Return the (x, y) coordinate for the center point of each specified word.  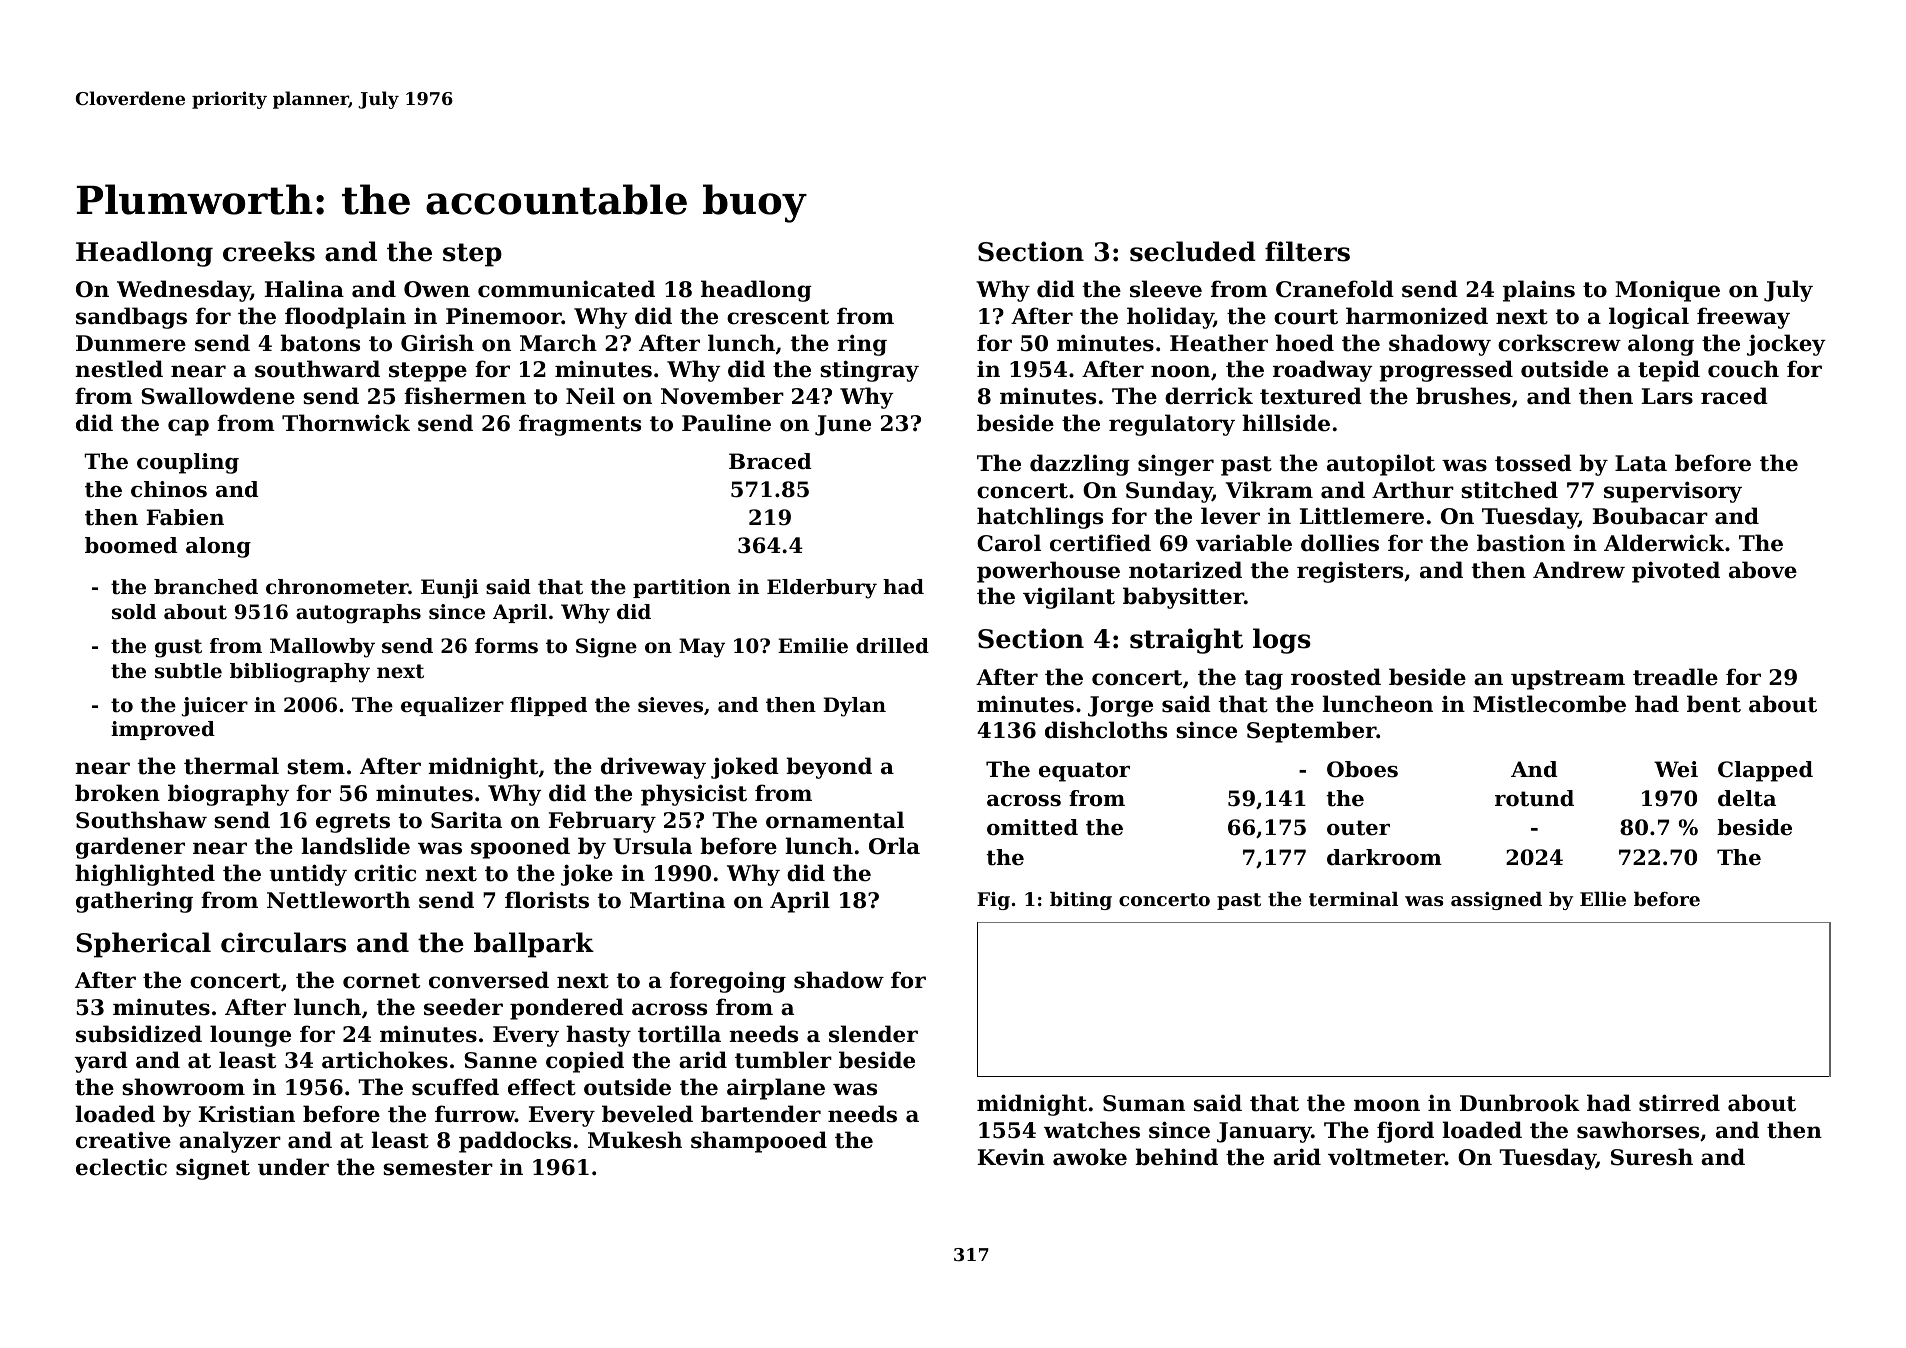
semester (438, 1168)
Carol (1009, 543)
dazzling (1080, 465)
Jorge (1120, 706)
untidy (308, 875)
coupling (188, 463)
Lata (1641, 463)
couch (1743, 369)
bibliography (300, 673)
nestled (119, 369)
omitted (1032, 827)
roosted (1336, 677)
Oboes (1362, 769)
